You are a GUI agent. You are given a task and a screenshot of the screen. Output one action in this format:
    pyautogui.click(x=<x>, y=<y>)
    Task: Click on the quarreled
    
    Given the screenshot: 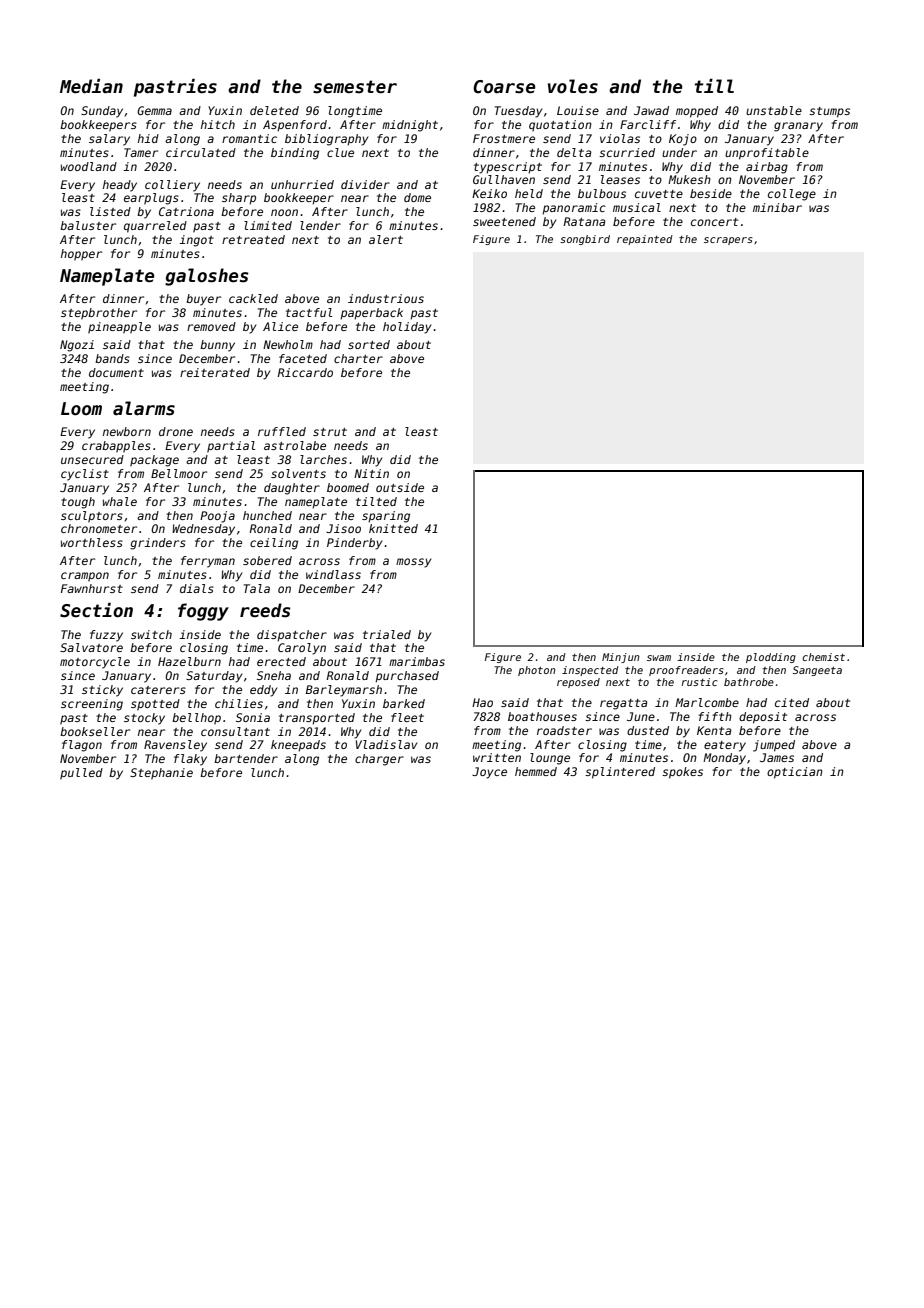 What is the action you would take?
    pyautogui.click(x=155, y=227)
